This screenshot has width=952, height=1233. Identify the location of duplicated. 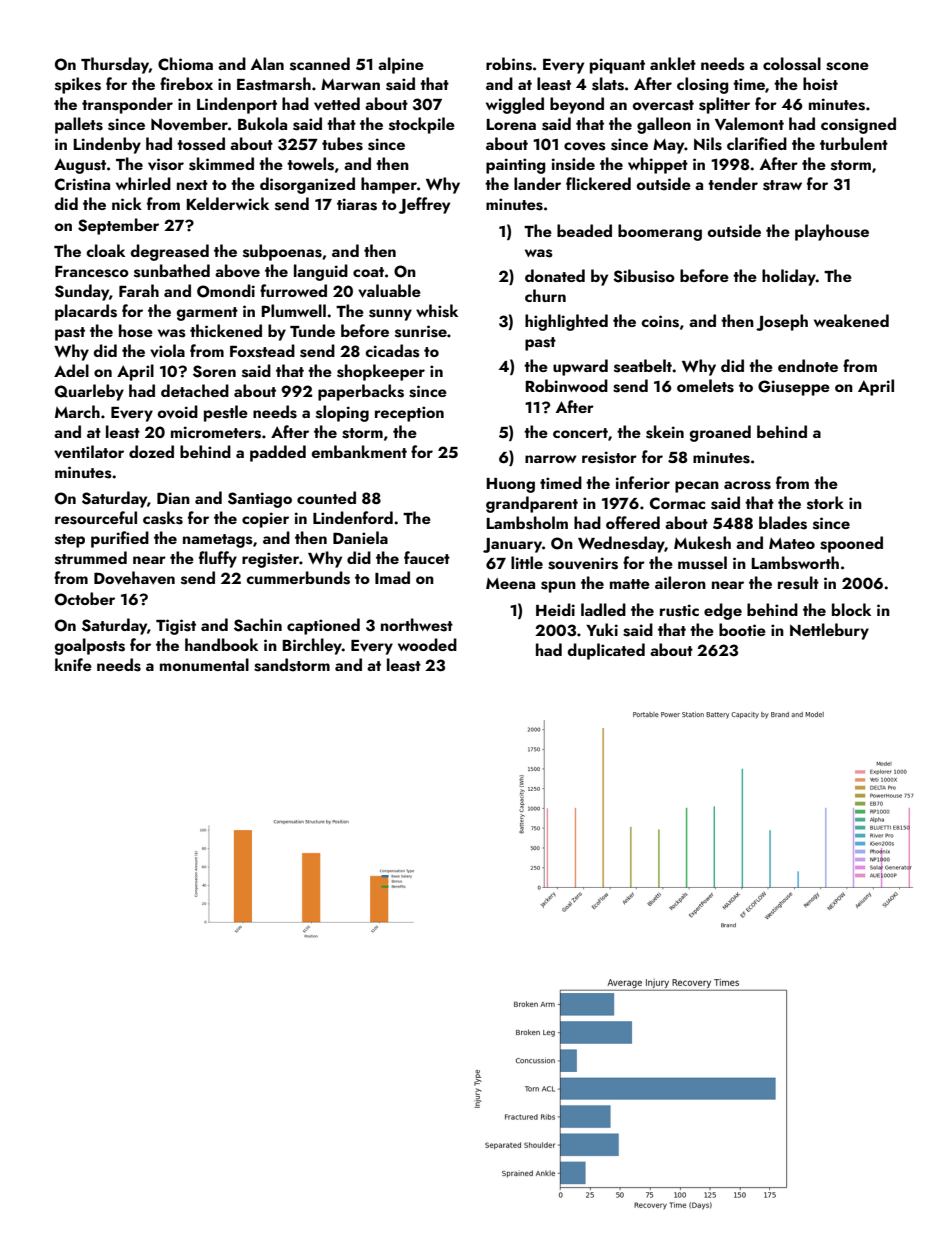
(606, 651).
